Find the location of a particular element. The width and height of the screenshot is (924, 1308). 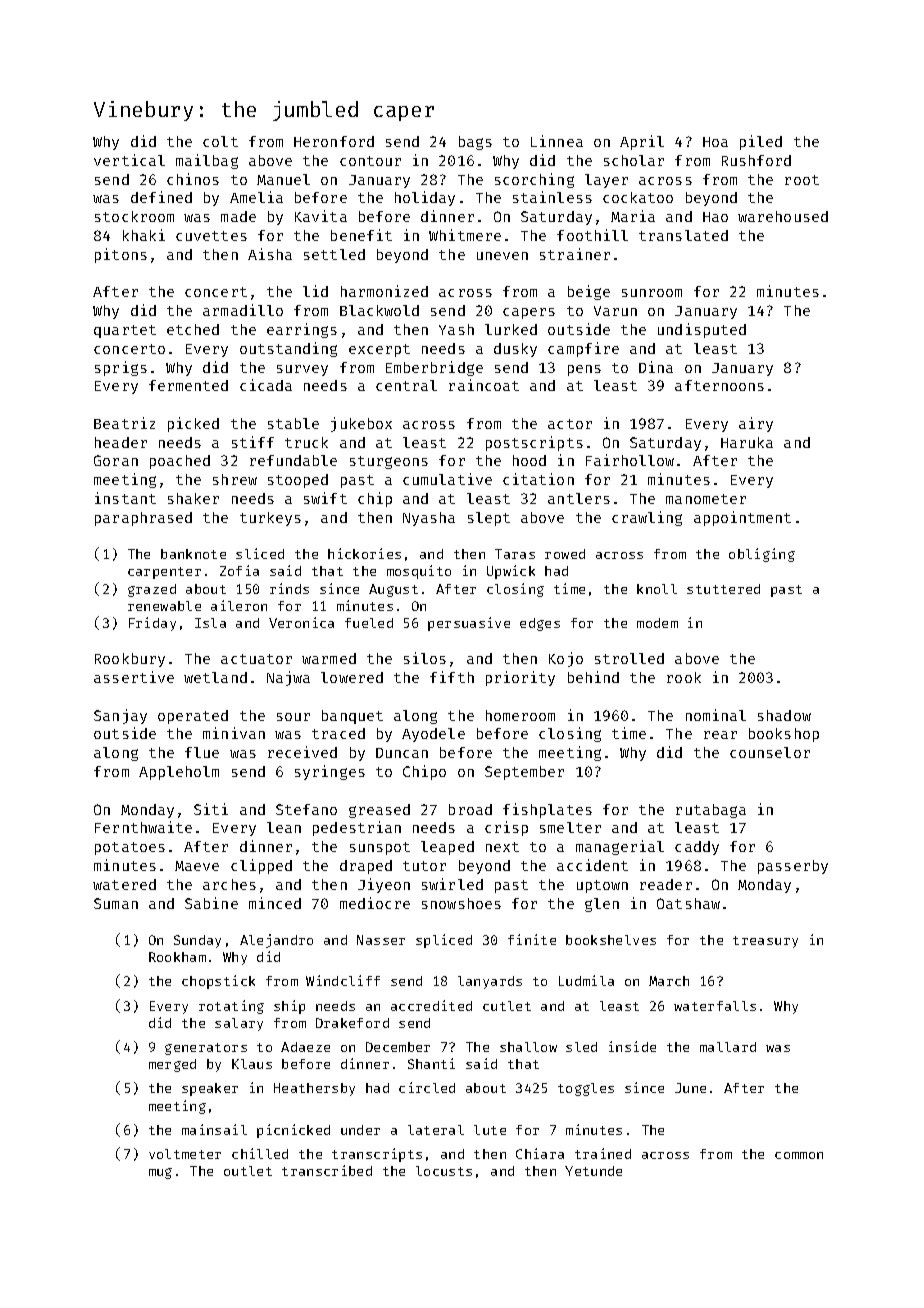

watered is located at coordinates (124, 884).
